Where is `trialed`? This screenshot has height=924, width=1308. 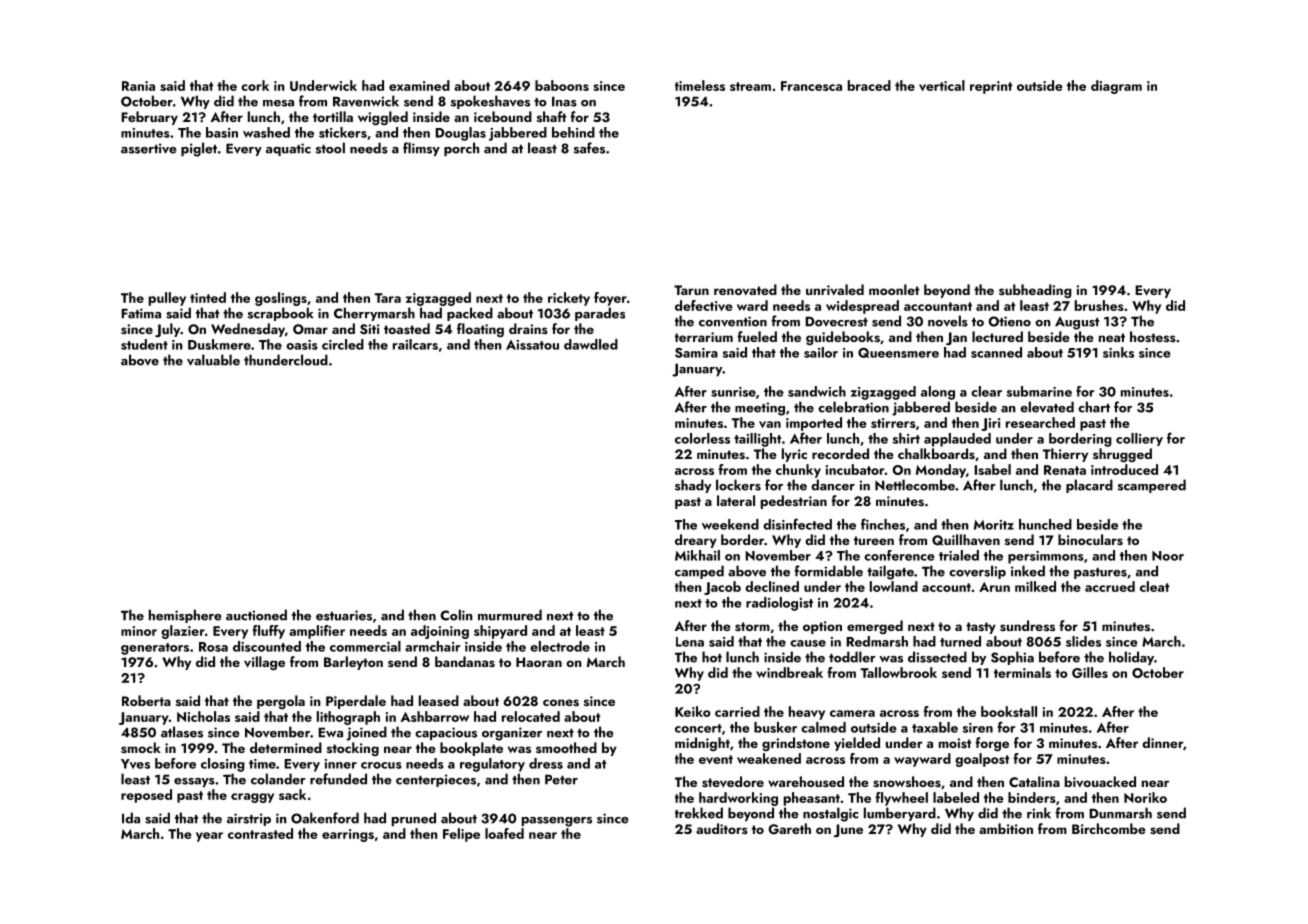 trialed is located at coordinates (959, 555).
